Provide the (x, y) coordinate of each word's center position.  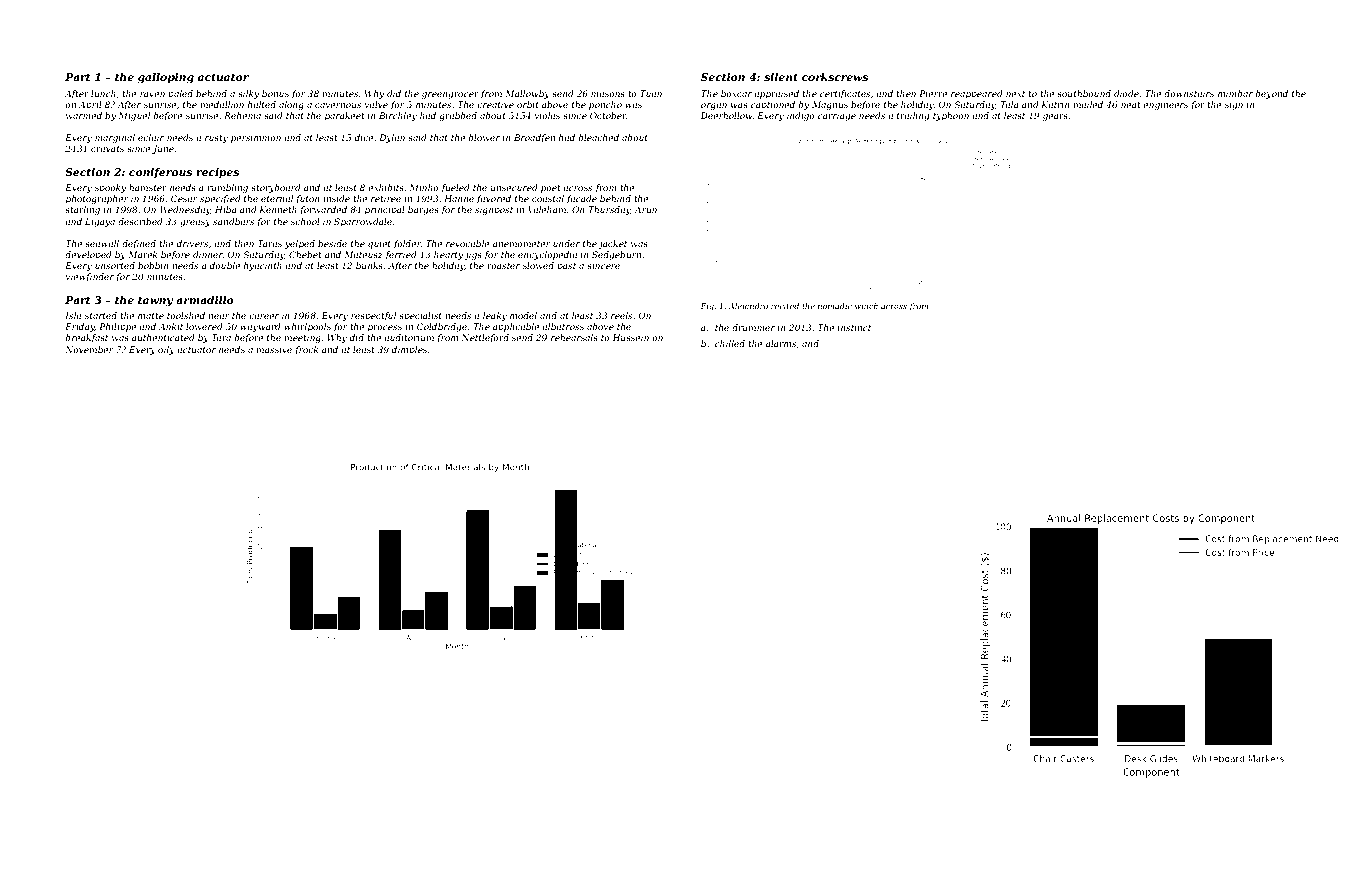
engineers (1165, 105)
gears (1055, 117)
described (140, 221)
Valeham (547, 209)
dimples (409, 350)
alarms (781, 343)
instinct (854, 327)
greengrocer (450, 95)
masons (608, 94)
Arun (645, 209)
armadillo (205, 300)
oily (166, 350)
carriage (837, 116)
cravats (107, 149)
